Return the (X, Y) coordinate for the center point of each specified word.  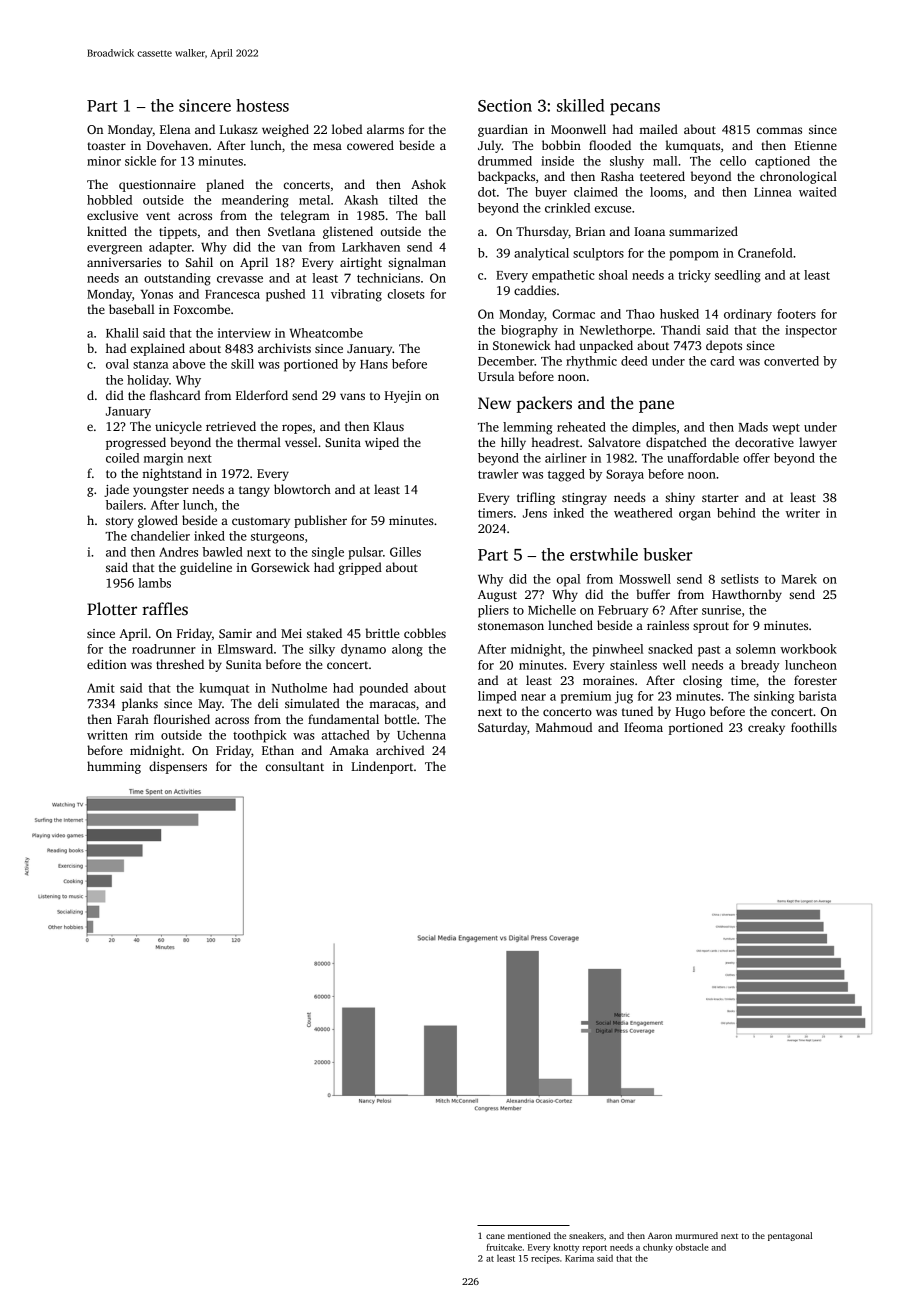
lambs (154, 583)
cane (495, 1236)
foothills (814, 727)
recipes (545, 1259)
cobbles (425, 633)
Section (505, 105)
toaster (106, 146)
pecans (635, 109)
